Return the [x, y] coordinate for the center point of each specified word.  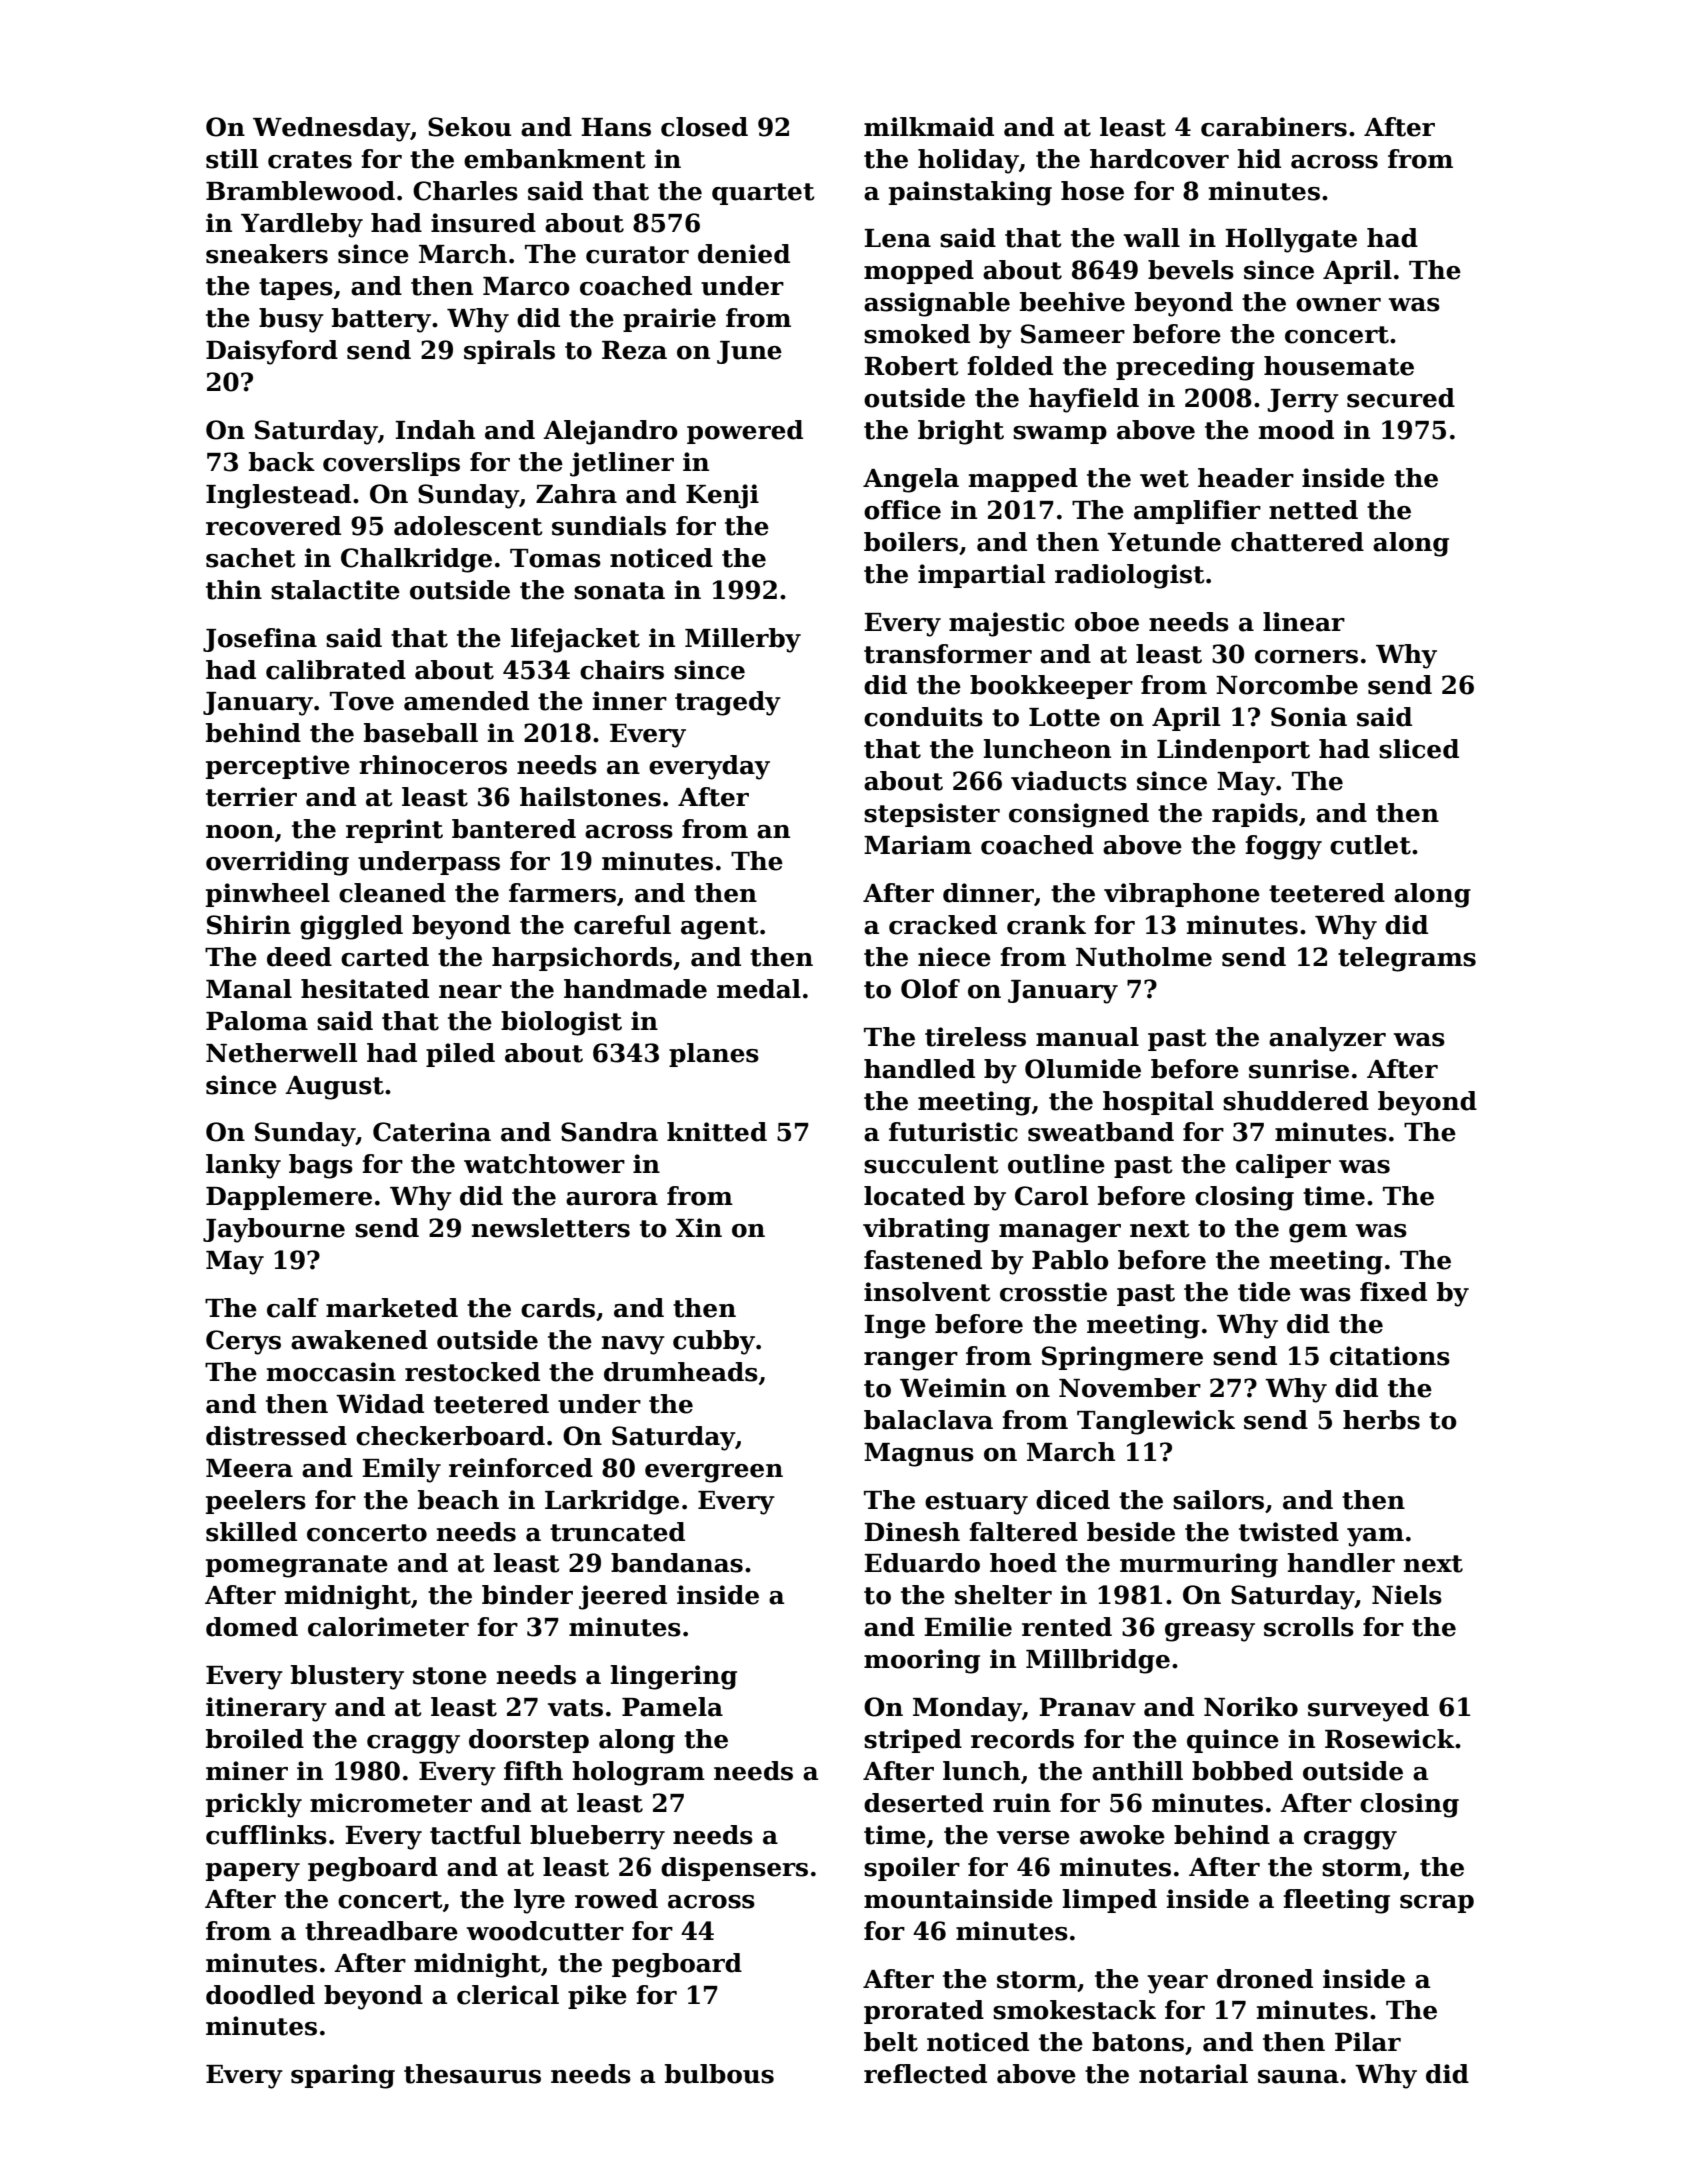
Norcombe [1287, 685]
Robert [911, 366]
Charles [465, 191]
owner [1338, 305]
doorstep [529, 1741]
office [902, 510]
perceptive [278, 767]
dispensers [734, 1869]
